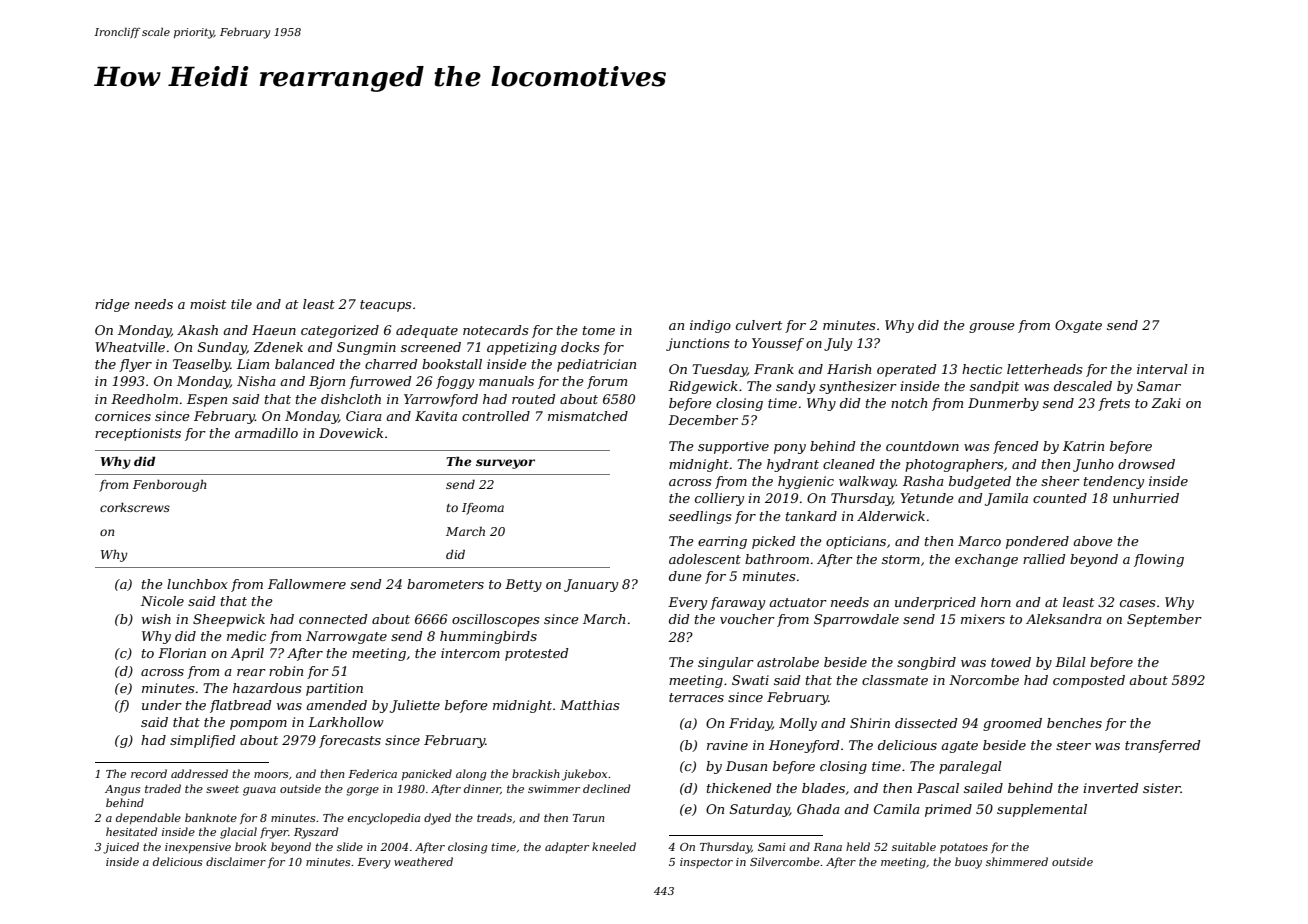 This screenshot has width=1308, height=924. I want to click on hazardous, so click(267, 688).
